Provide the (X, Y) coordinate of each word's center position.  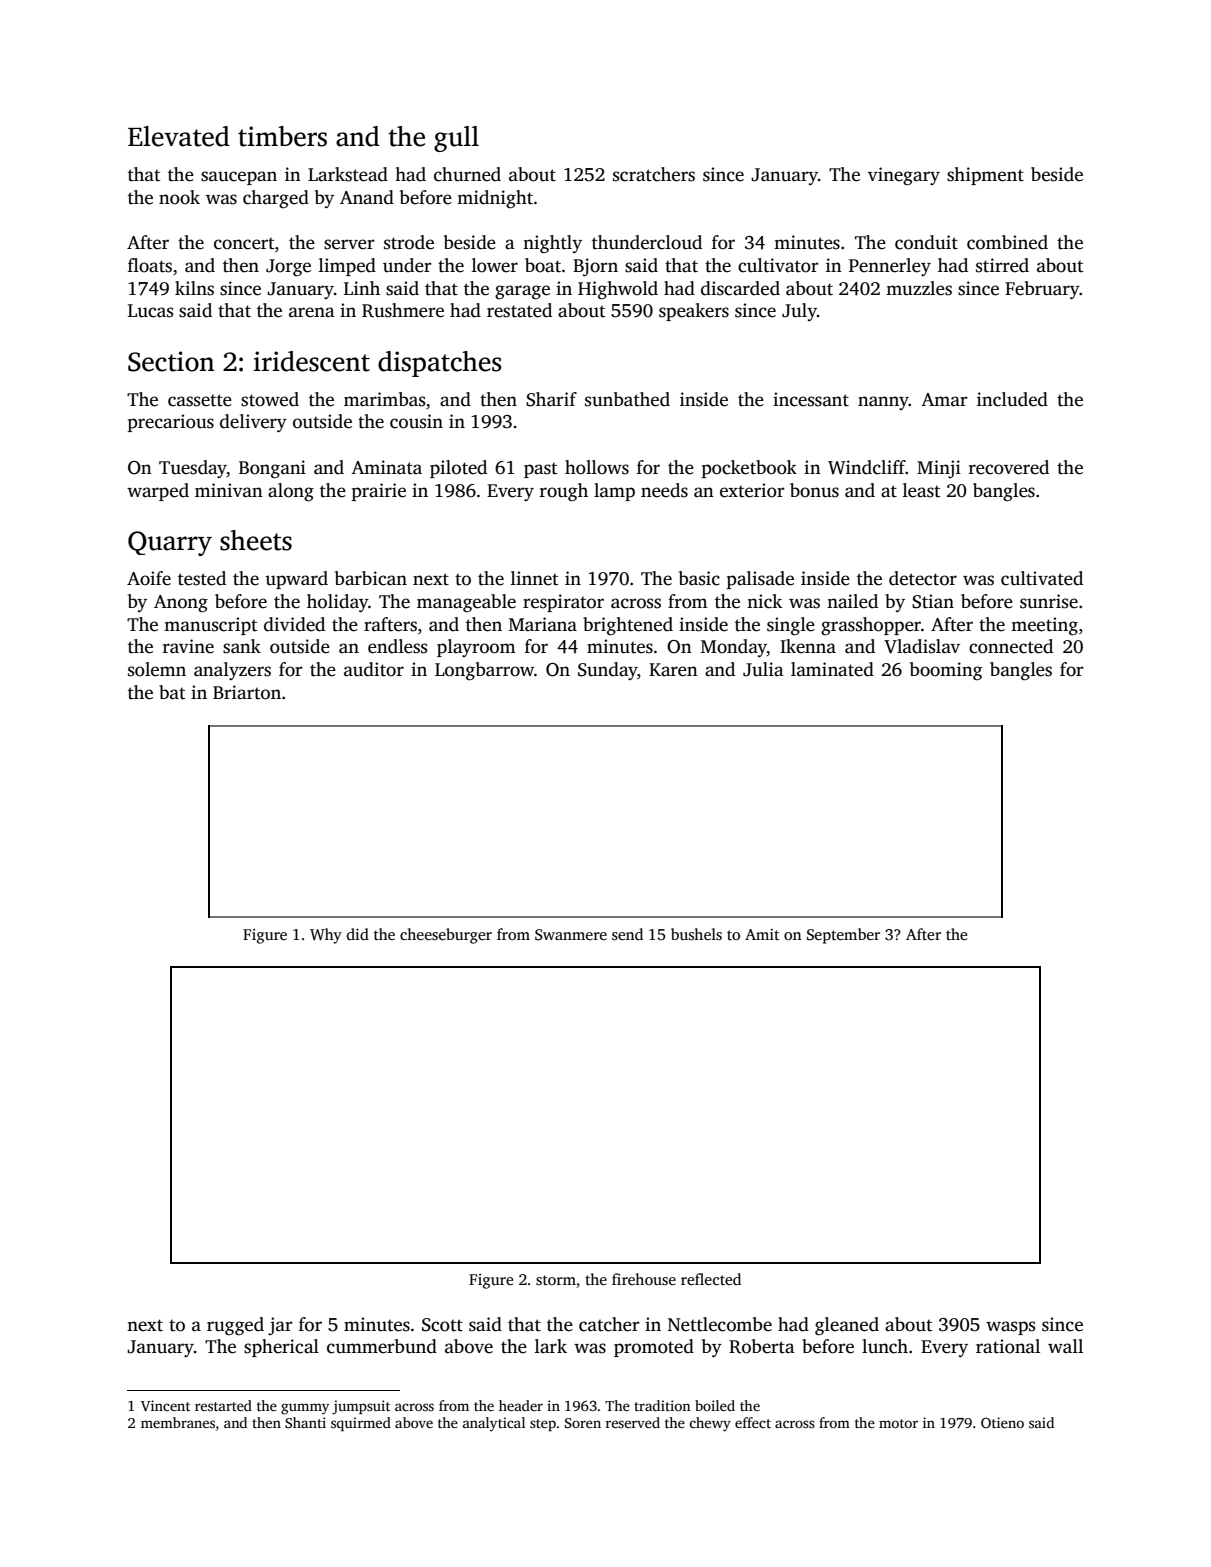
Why (326, 936)
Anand (367, 197)
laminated (832, 669)
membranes (178, 1422)
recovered (1009, 467)
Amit (762, 934)
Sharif (551, 399)
